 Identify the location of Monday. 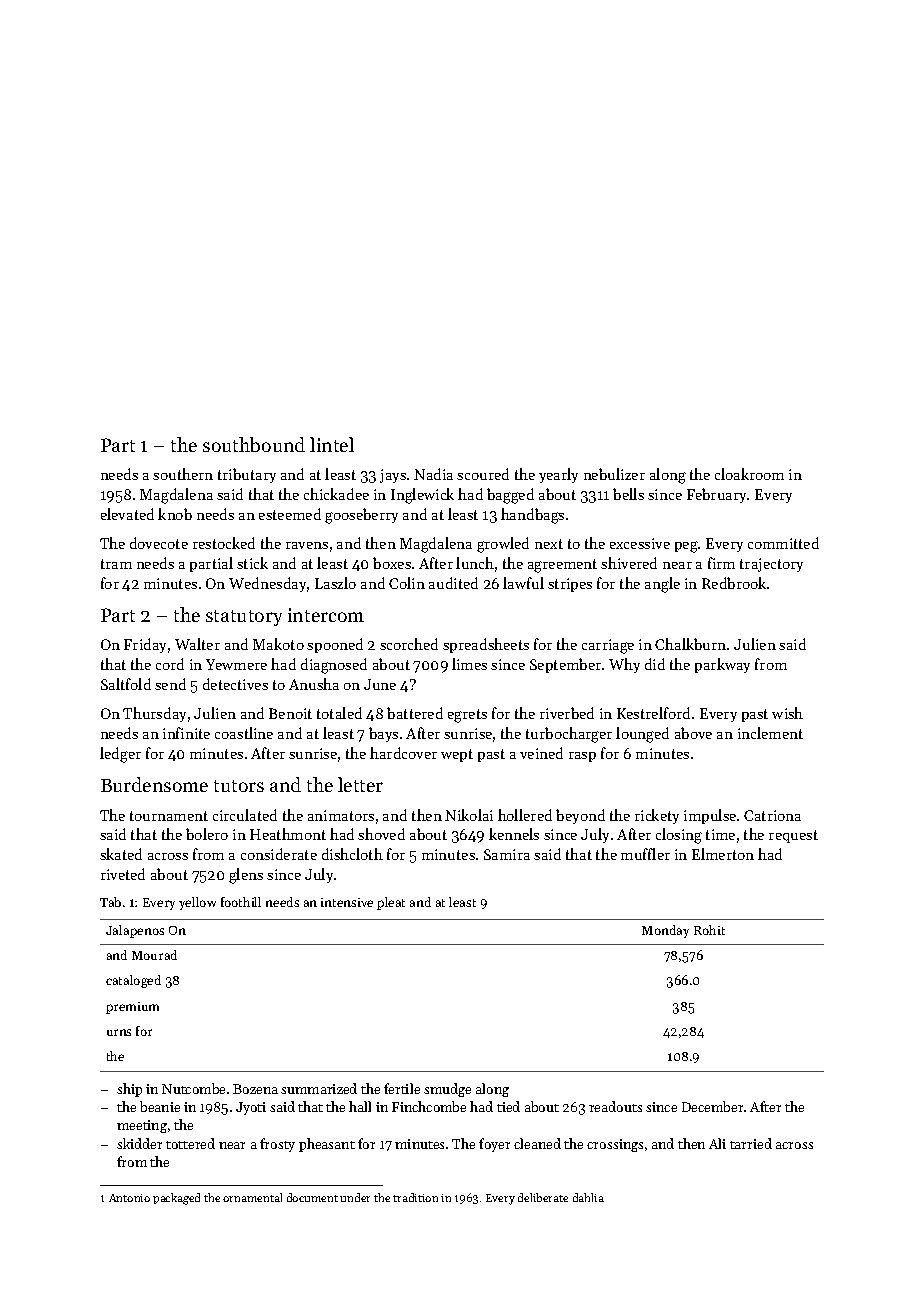
(665, 931).
